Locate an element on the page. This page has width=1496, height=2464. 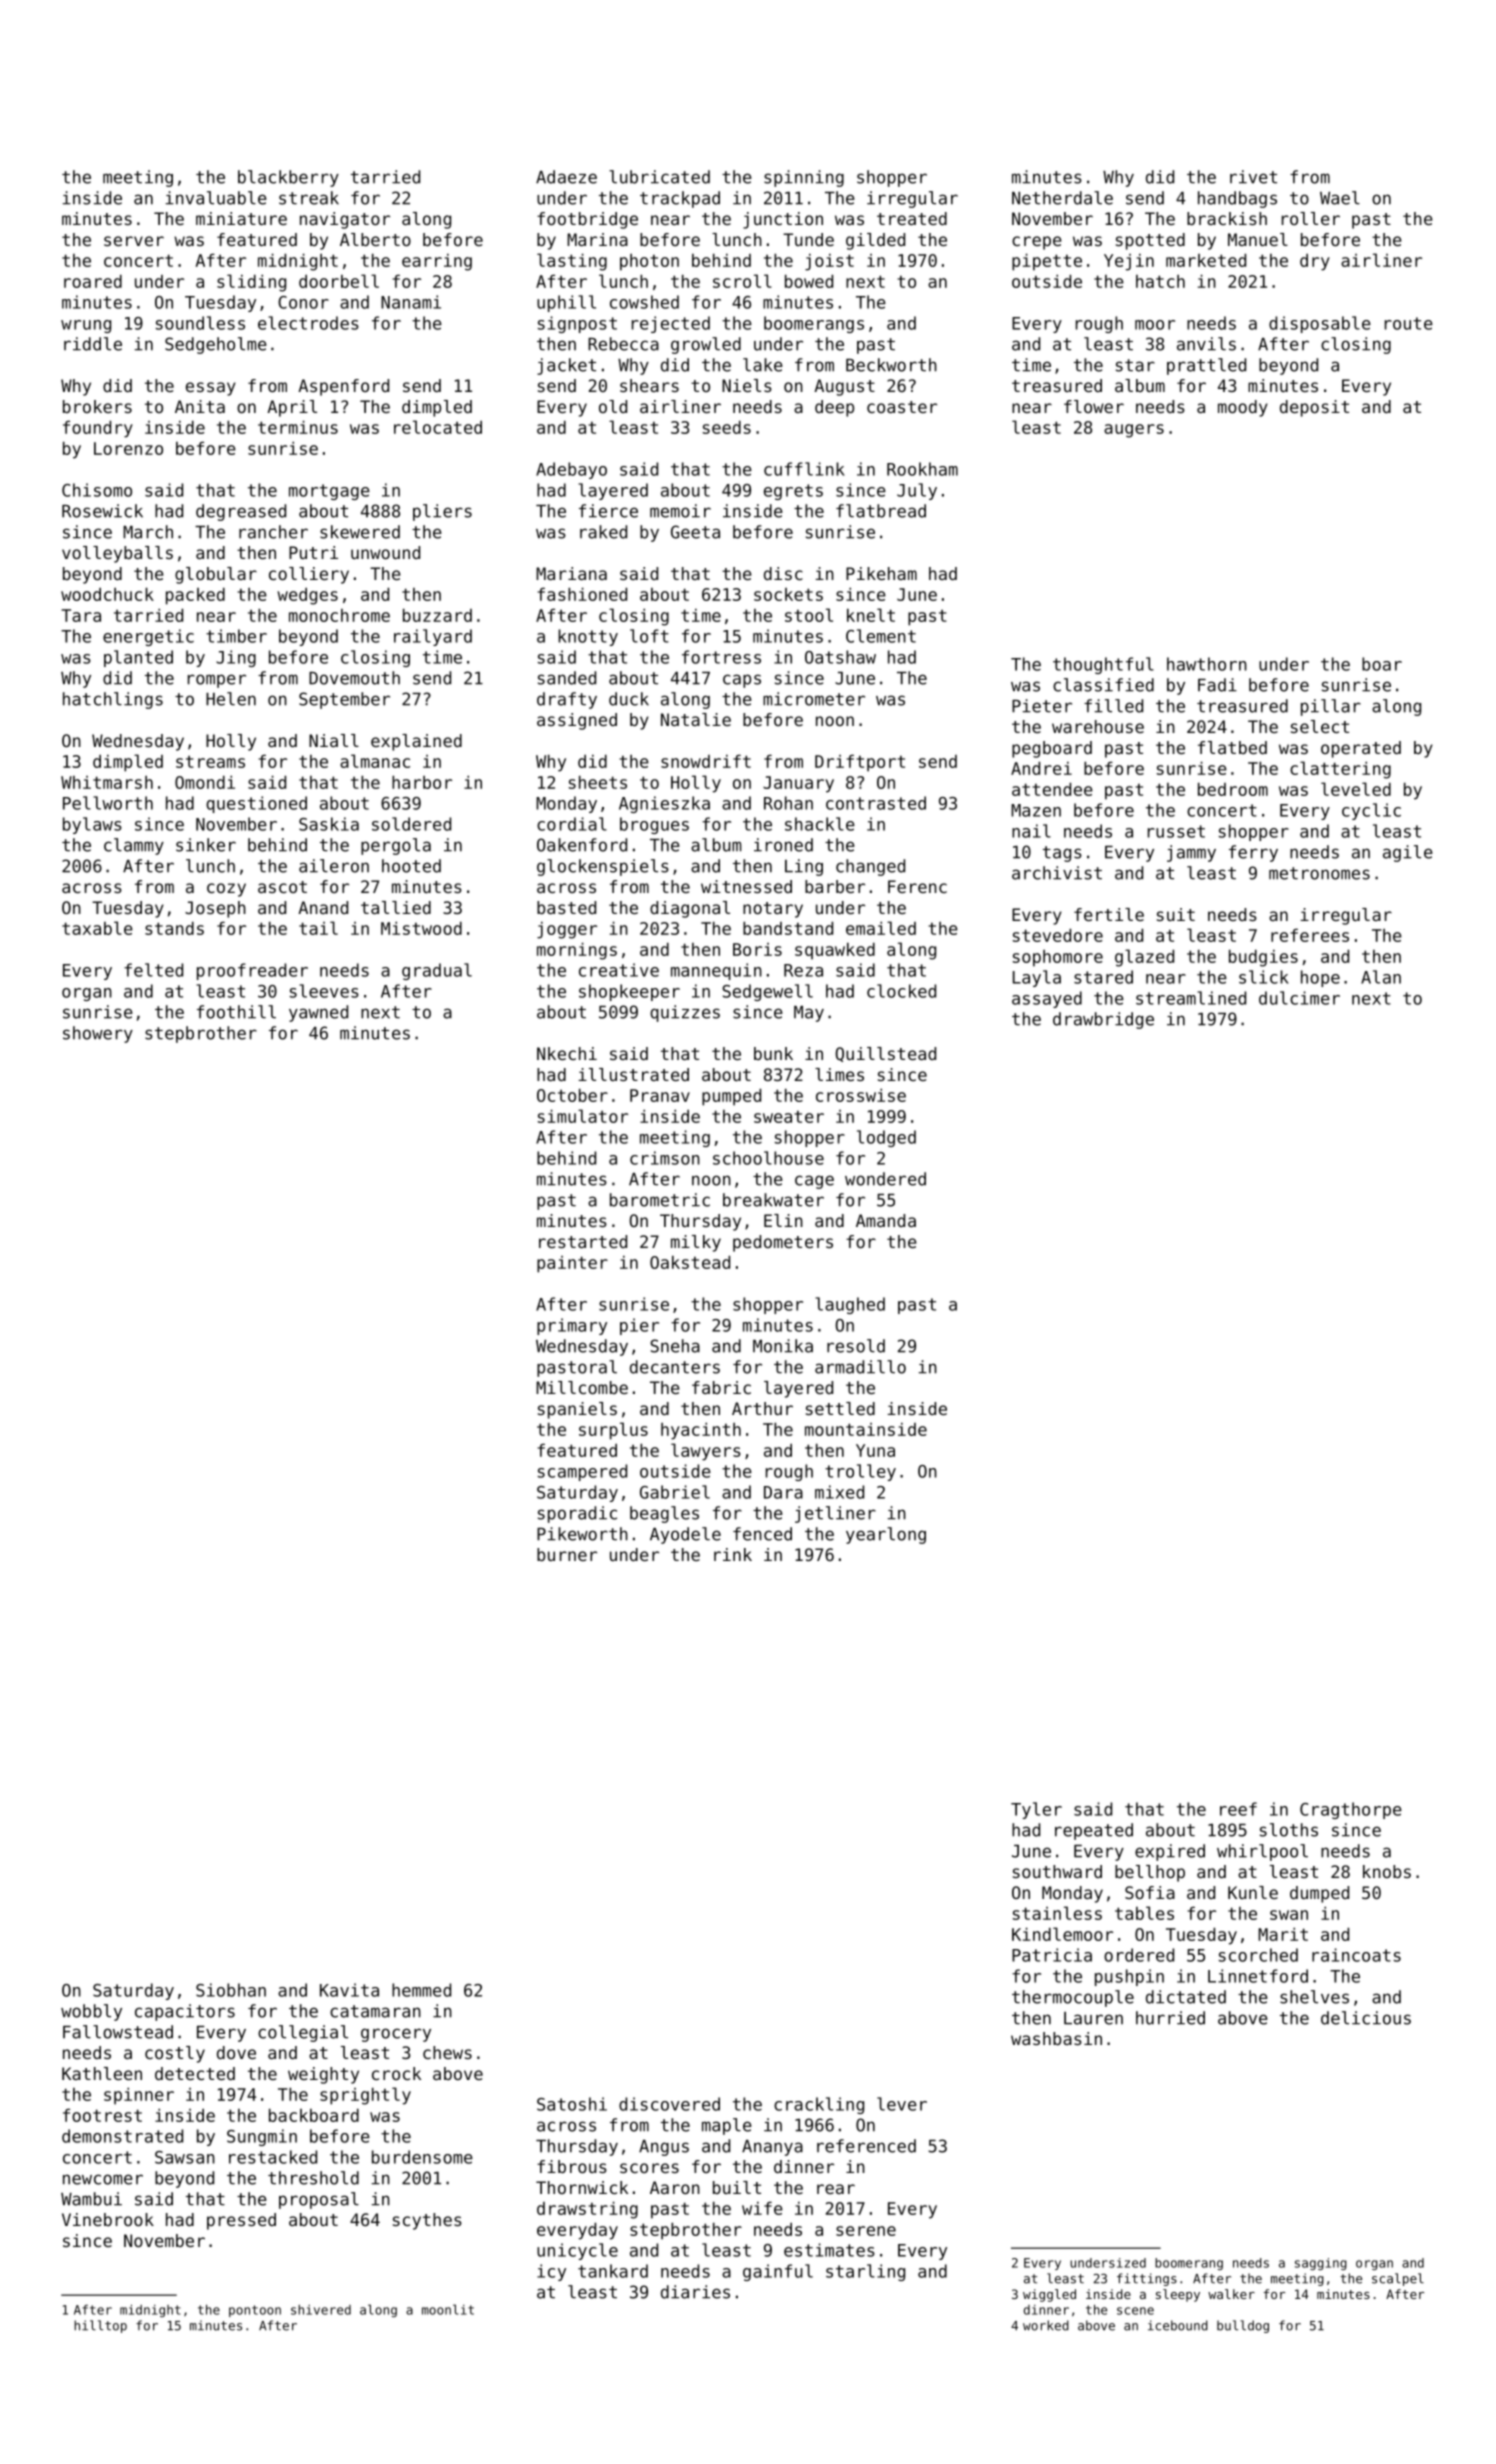
Quillstead is located at coordinates (885, 1054).
